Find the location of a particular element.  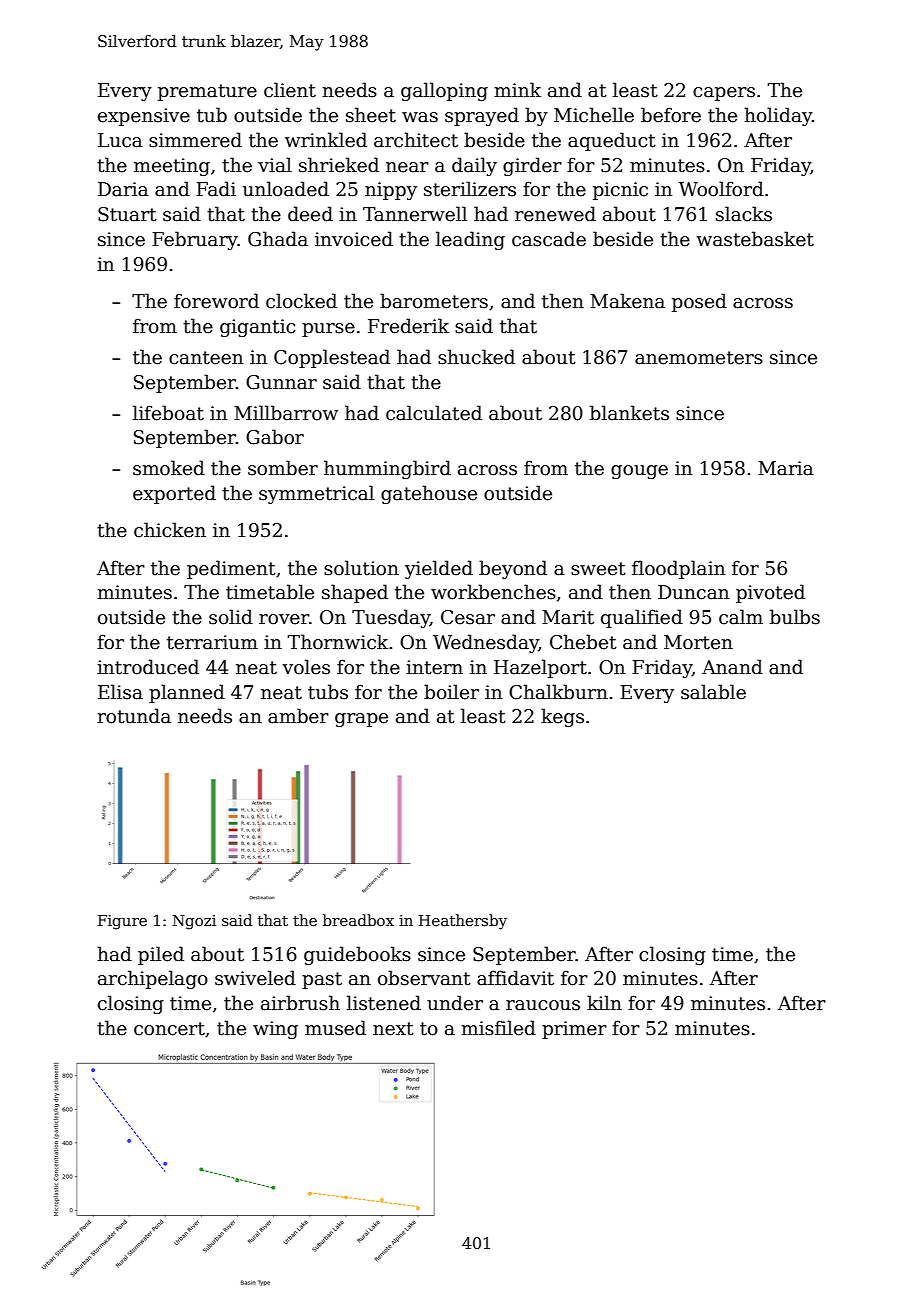

Cesar is located at coordinates (468, 617).
